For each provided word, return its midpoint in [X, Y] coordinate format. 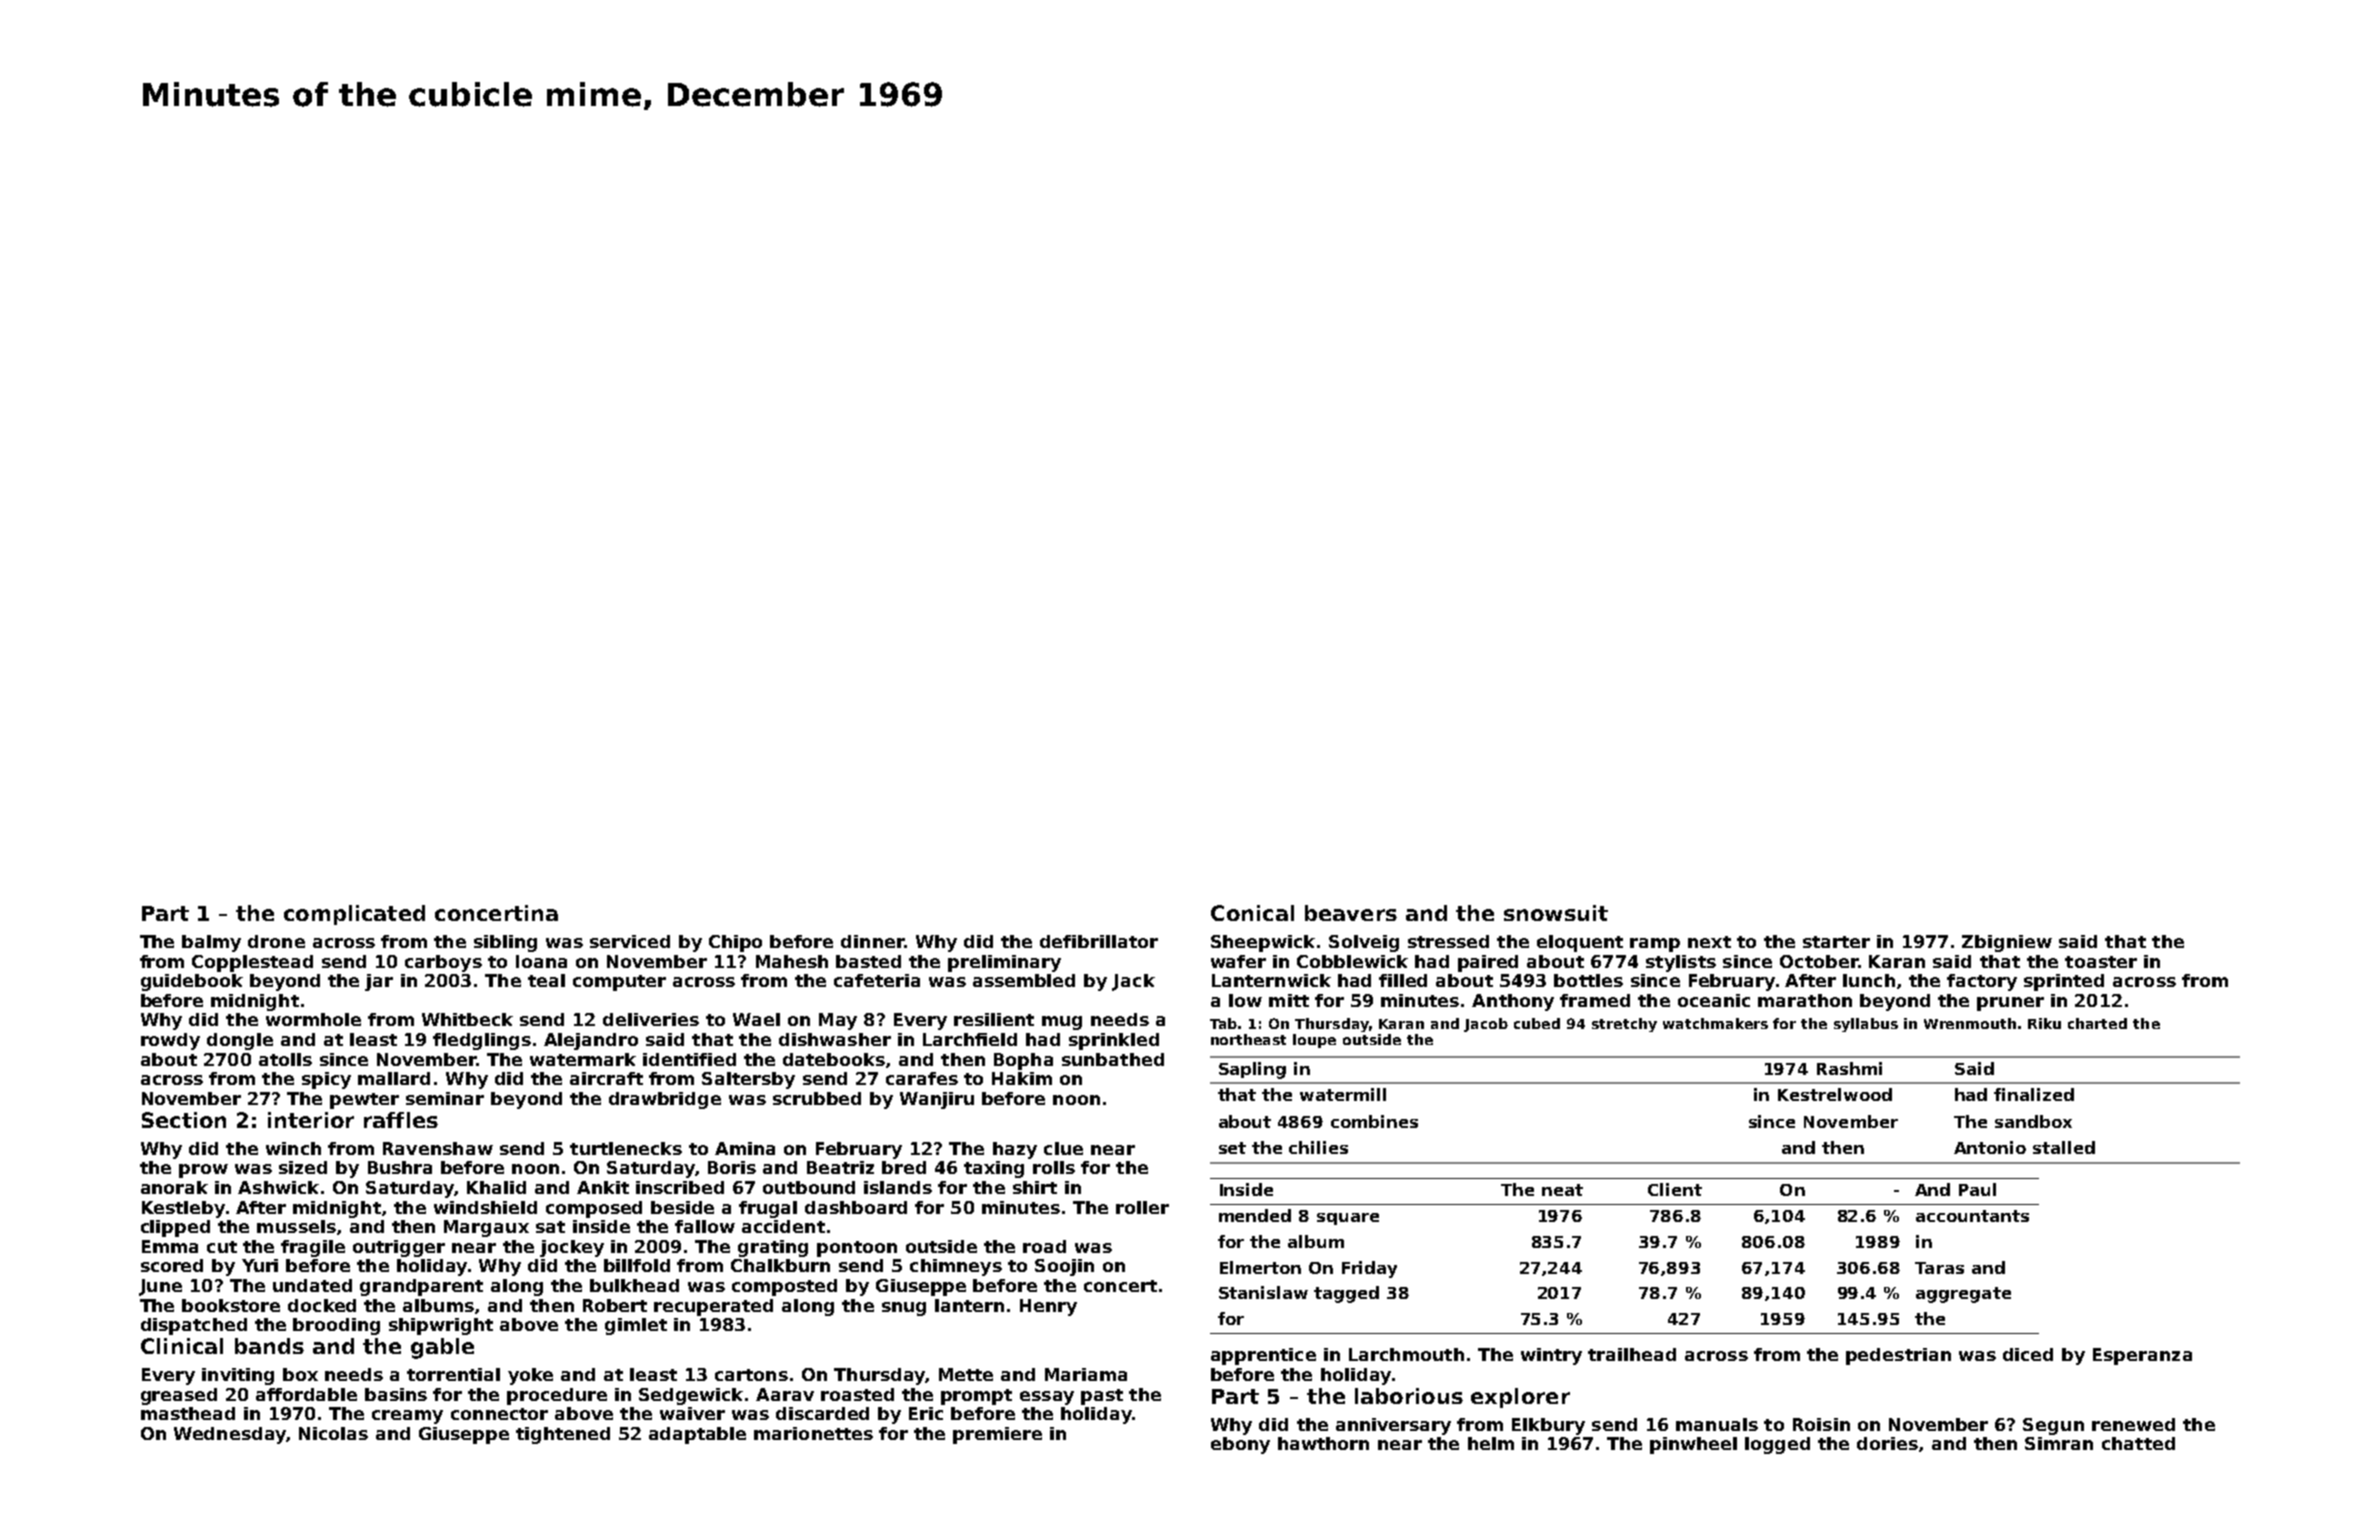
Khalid [496, 1187]
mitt [1289, 1000]
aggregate [1963, 1295]
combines [1374, 1121]
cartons [751, 1375]
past [1102, 1397]
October [1819, 961]
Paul [1977, 1189]
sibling [505, 943]
